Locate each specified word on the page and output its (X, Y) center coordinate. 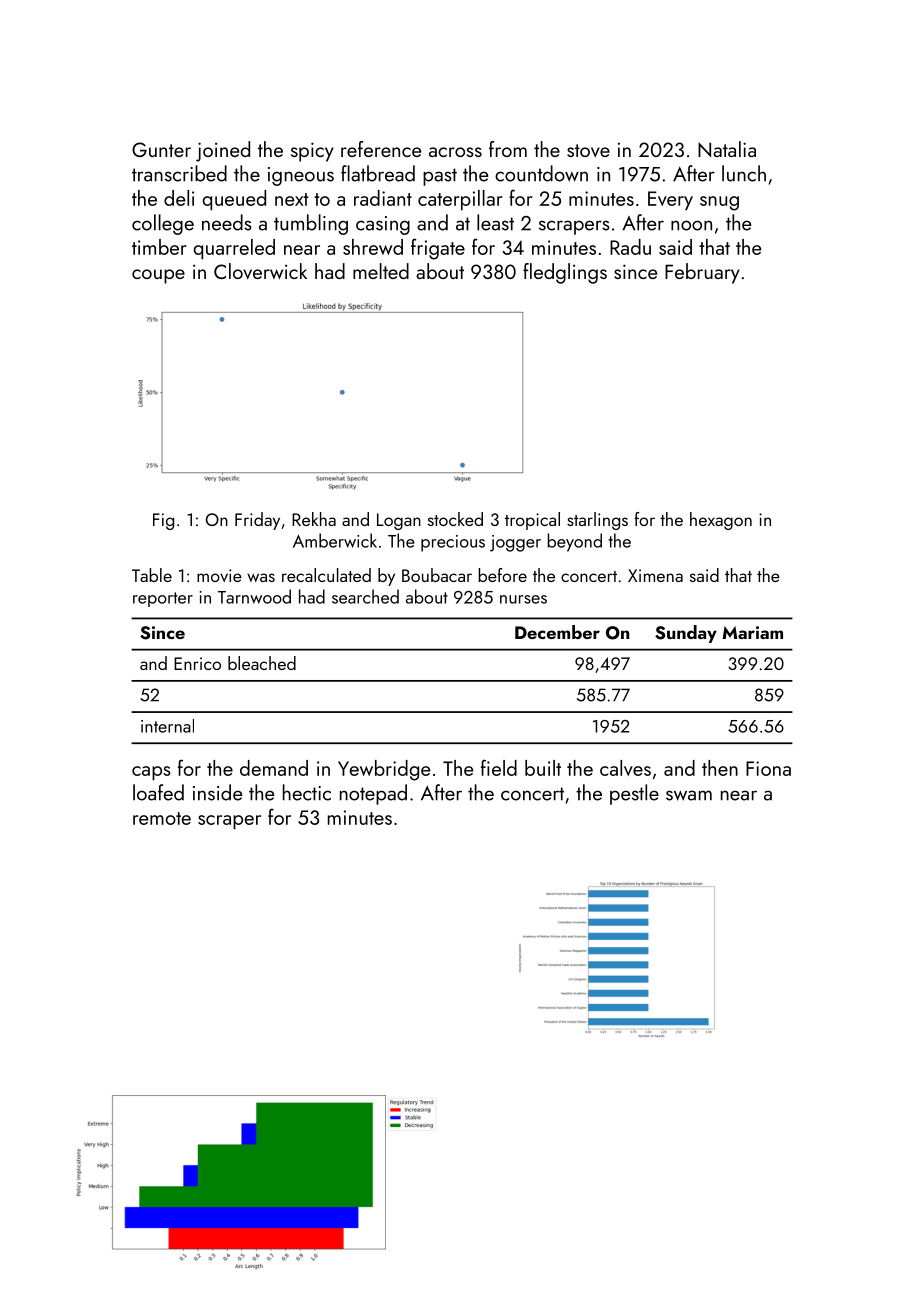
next (292, 199)
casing (383, 225)
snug (719, 203)
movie (219, 575)
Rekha (314, 519)
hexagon (721, 521)
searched (365, 596)
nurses (523, 599)
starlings (597, 521)
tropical (532, 521)
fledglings (565, 273)
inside (218, 792)
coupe (158, 276)
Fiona (768, 768)
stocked (455, 519)
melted (381, 271)
